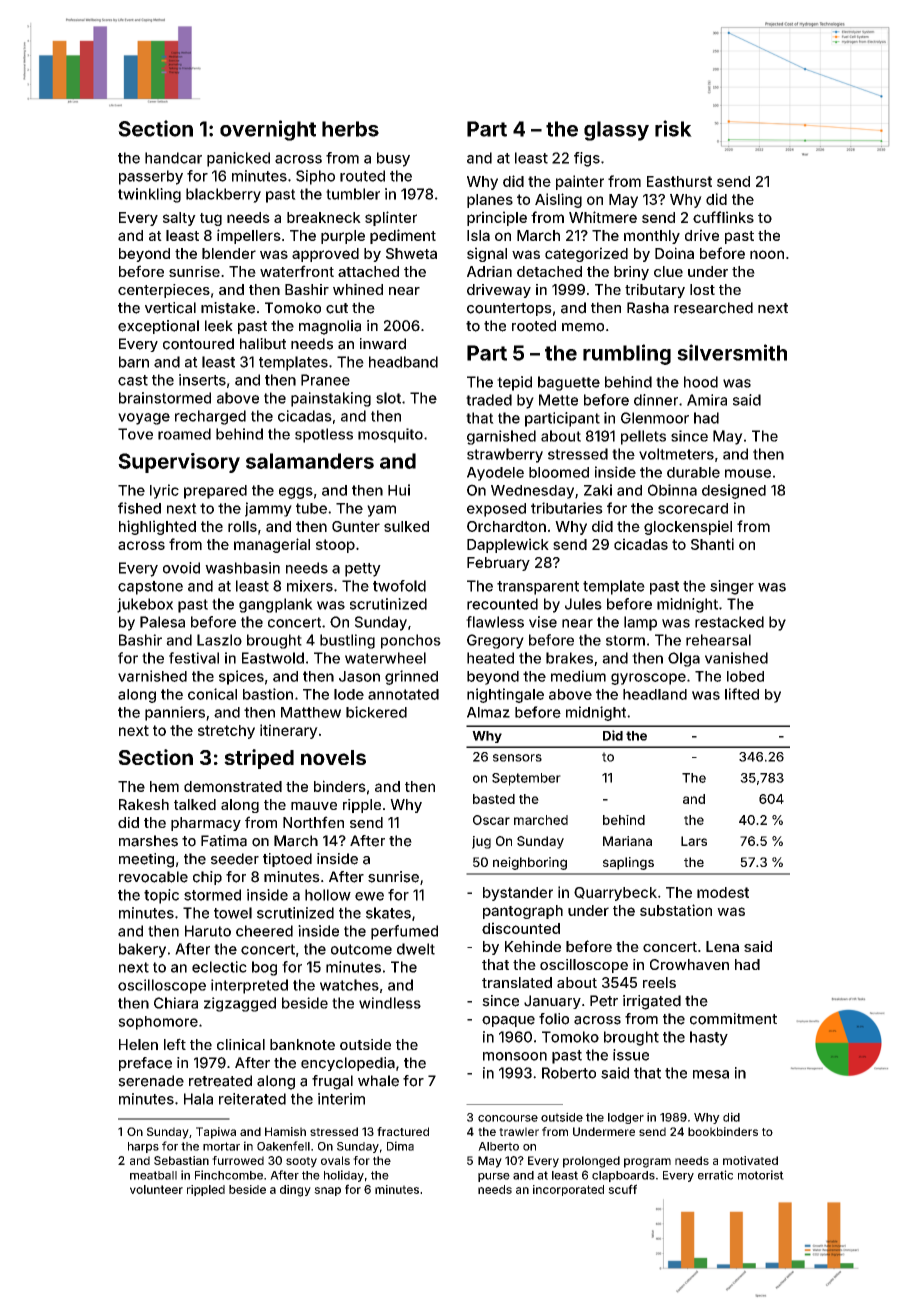 The image size is (908, 1316). What do you see at coordinates (152, 676) in the page?
I see `varnished` at bounding box center [152, 676].
